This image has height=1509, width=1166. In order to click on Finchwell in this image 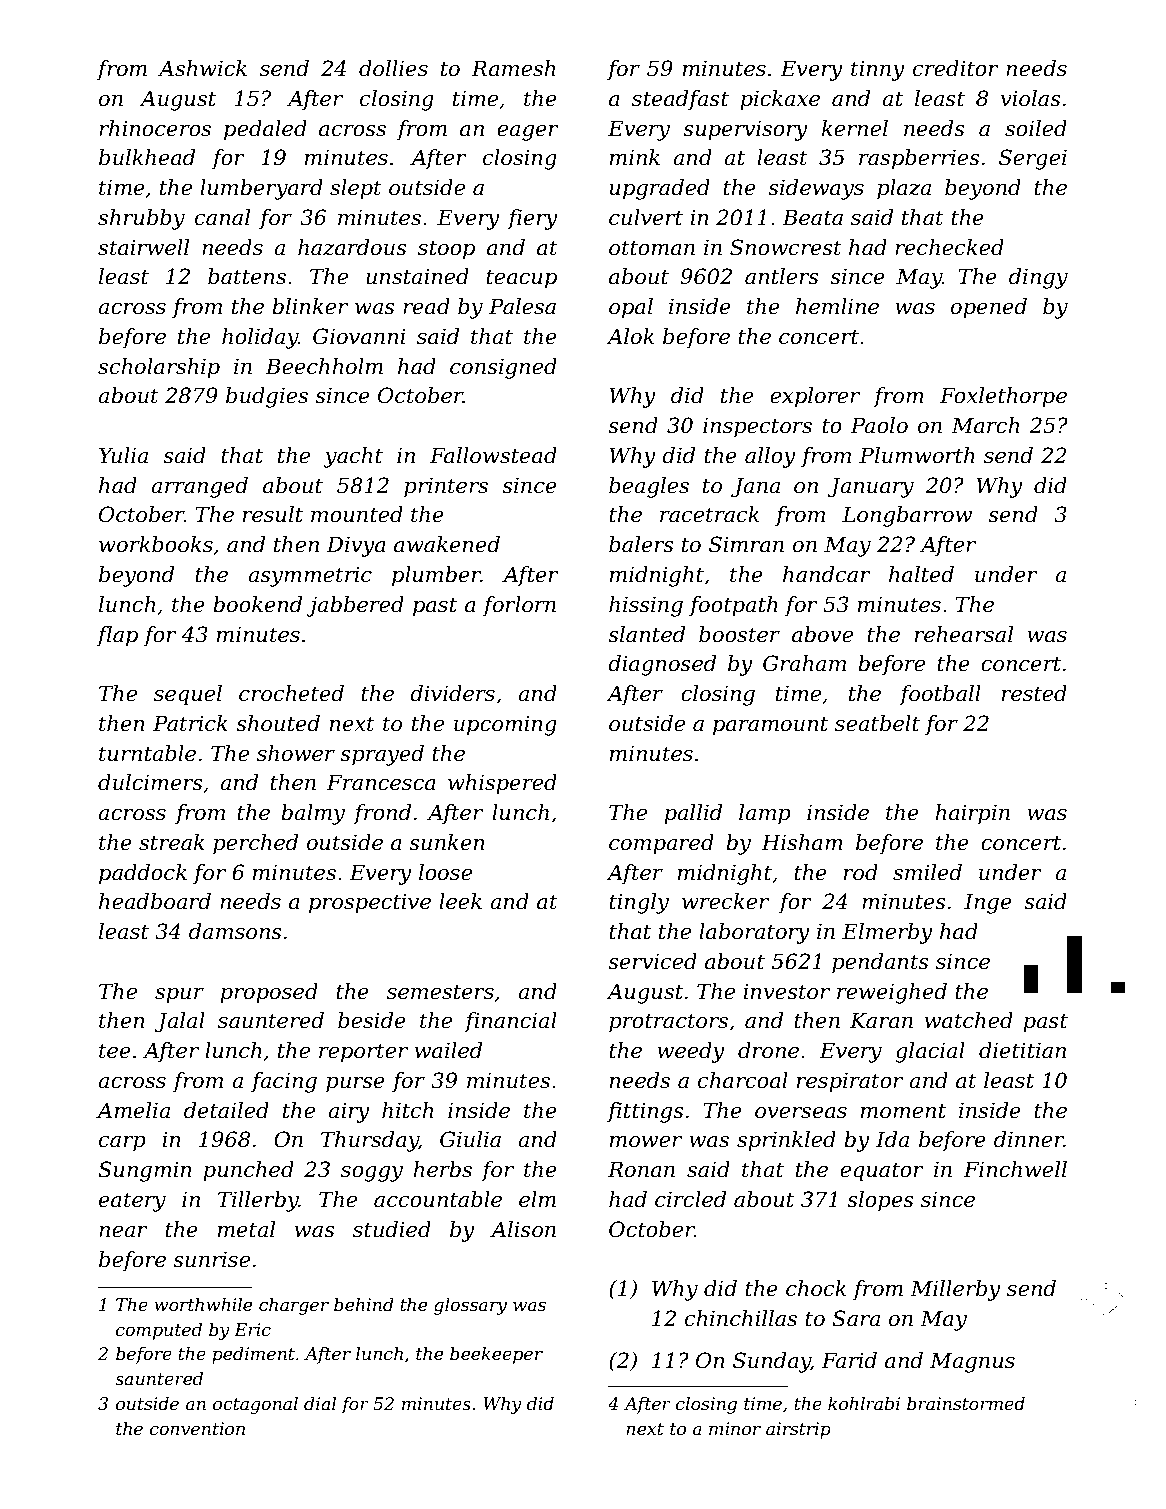, I will do `click(1015, 1169)`.
